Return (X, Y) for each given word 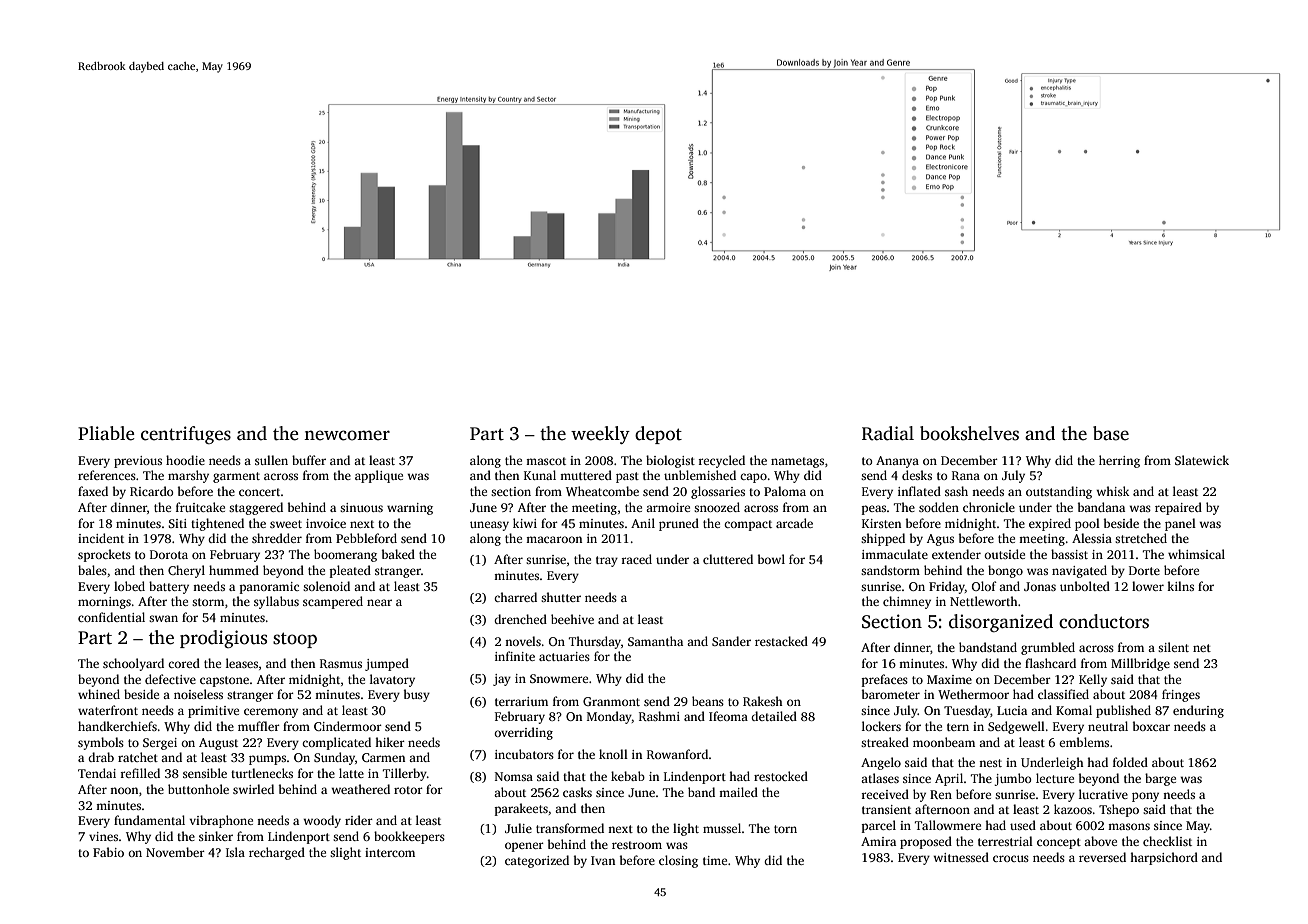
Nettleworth (984, 601)
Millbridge (1140, 664)
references (107, 475)
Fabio (108, 852)
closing (678, 861)
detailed (774, 716)
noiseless (198, 694)
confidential (111, 617)
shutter (561, 597)
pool (1087, 524)
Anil (643, 523)
